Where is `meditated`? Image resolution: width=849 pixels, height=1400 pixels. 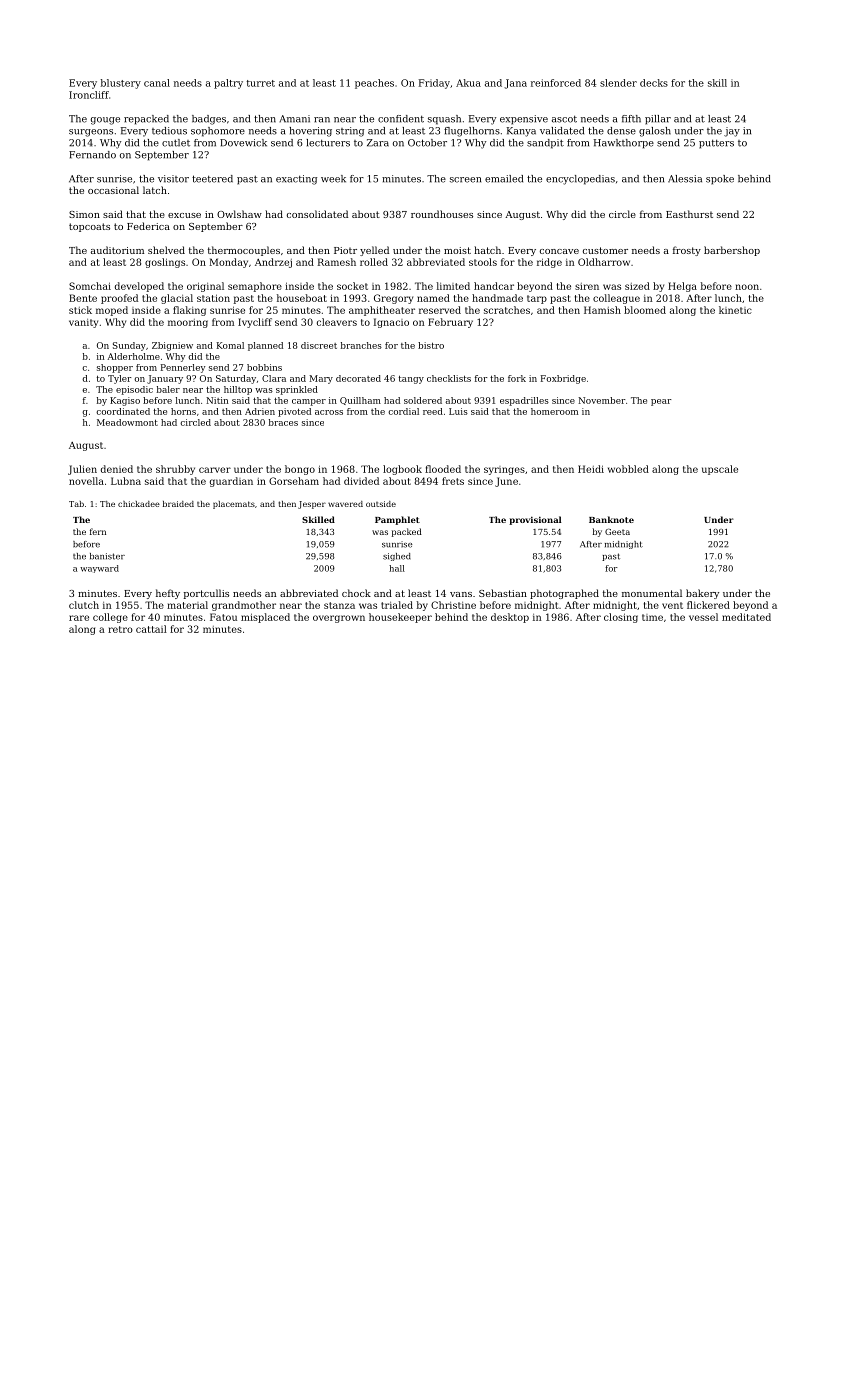
meditated is located at coordinates (746, 617).
